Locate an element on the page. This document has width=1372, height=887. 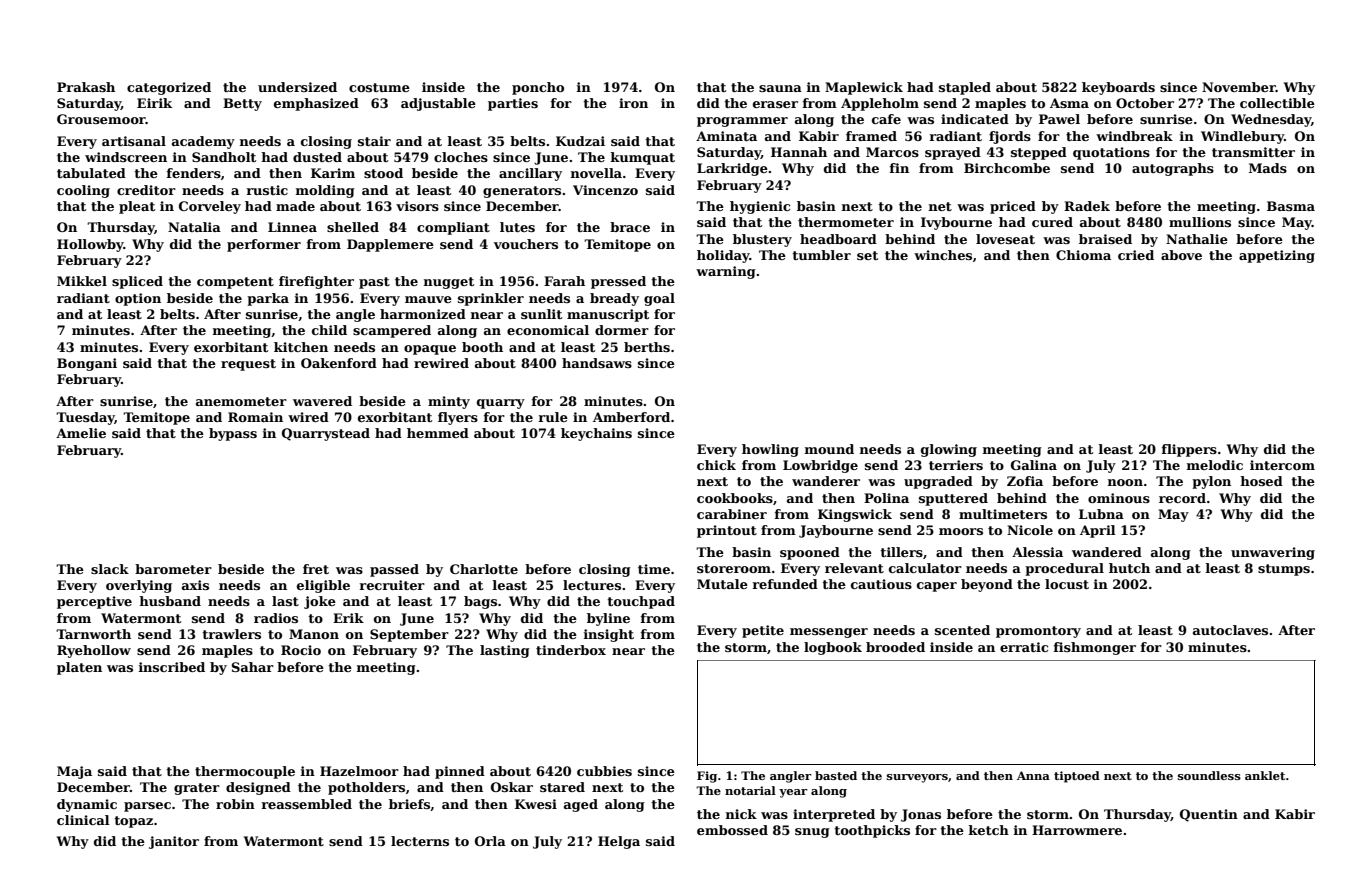
toothpicks is located at coordinates (872, 831).
